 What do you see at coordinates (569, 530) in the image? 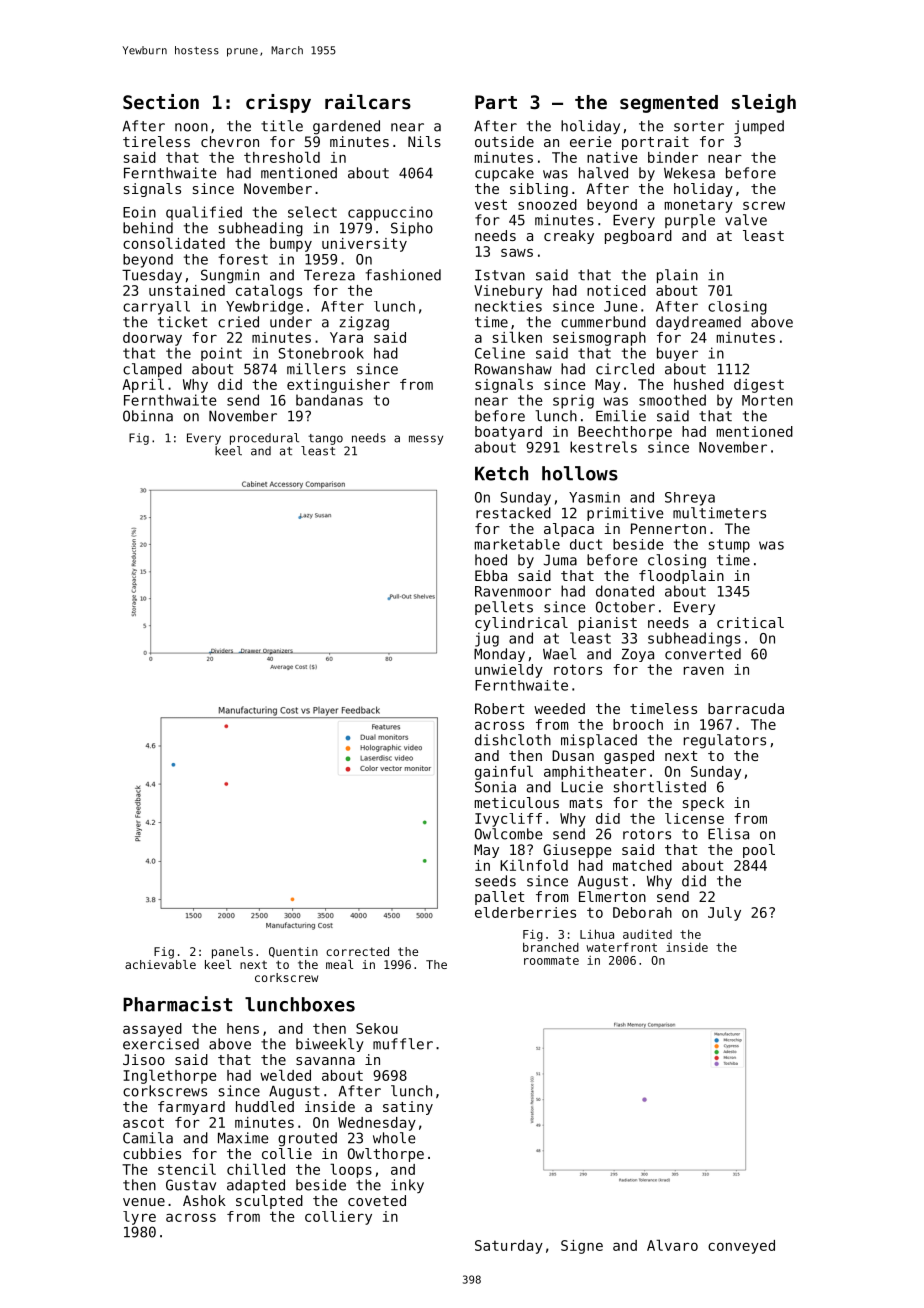
I see `alpaca` at bounding box center [569, 530].
